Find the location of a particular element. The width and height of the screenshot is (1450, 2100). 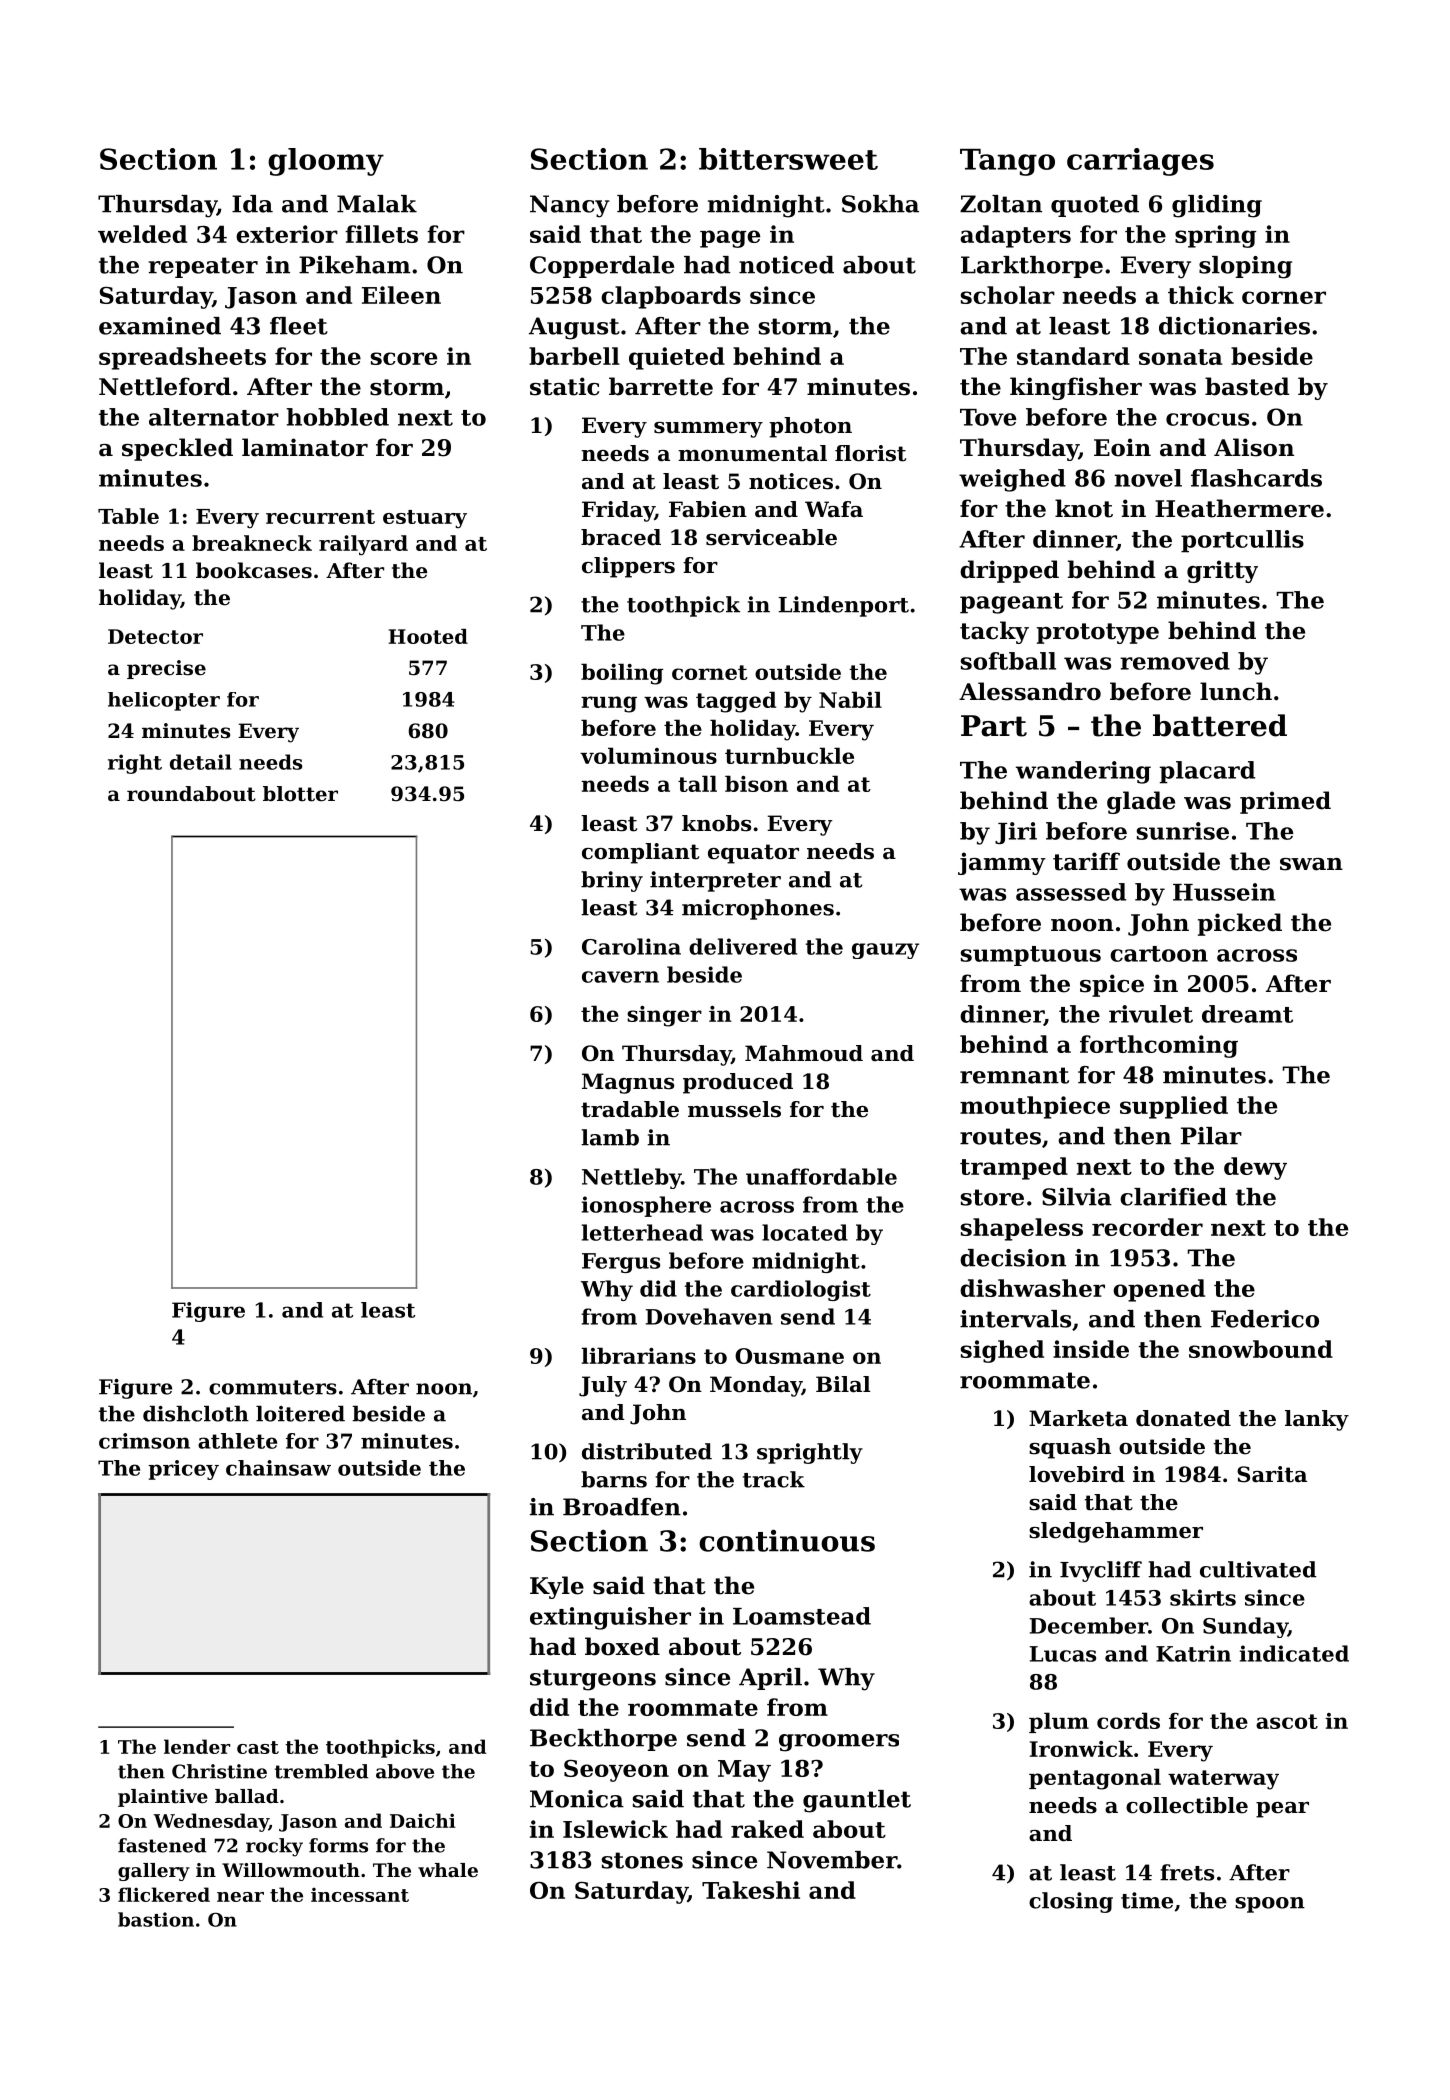

flashcards is located at coordinates (1256, 478).
